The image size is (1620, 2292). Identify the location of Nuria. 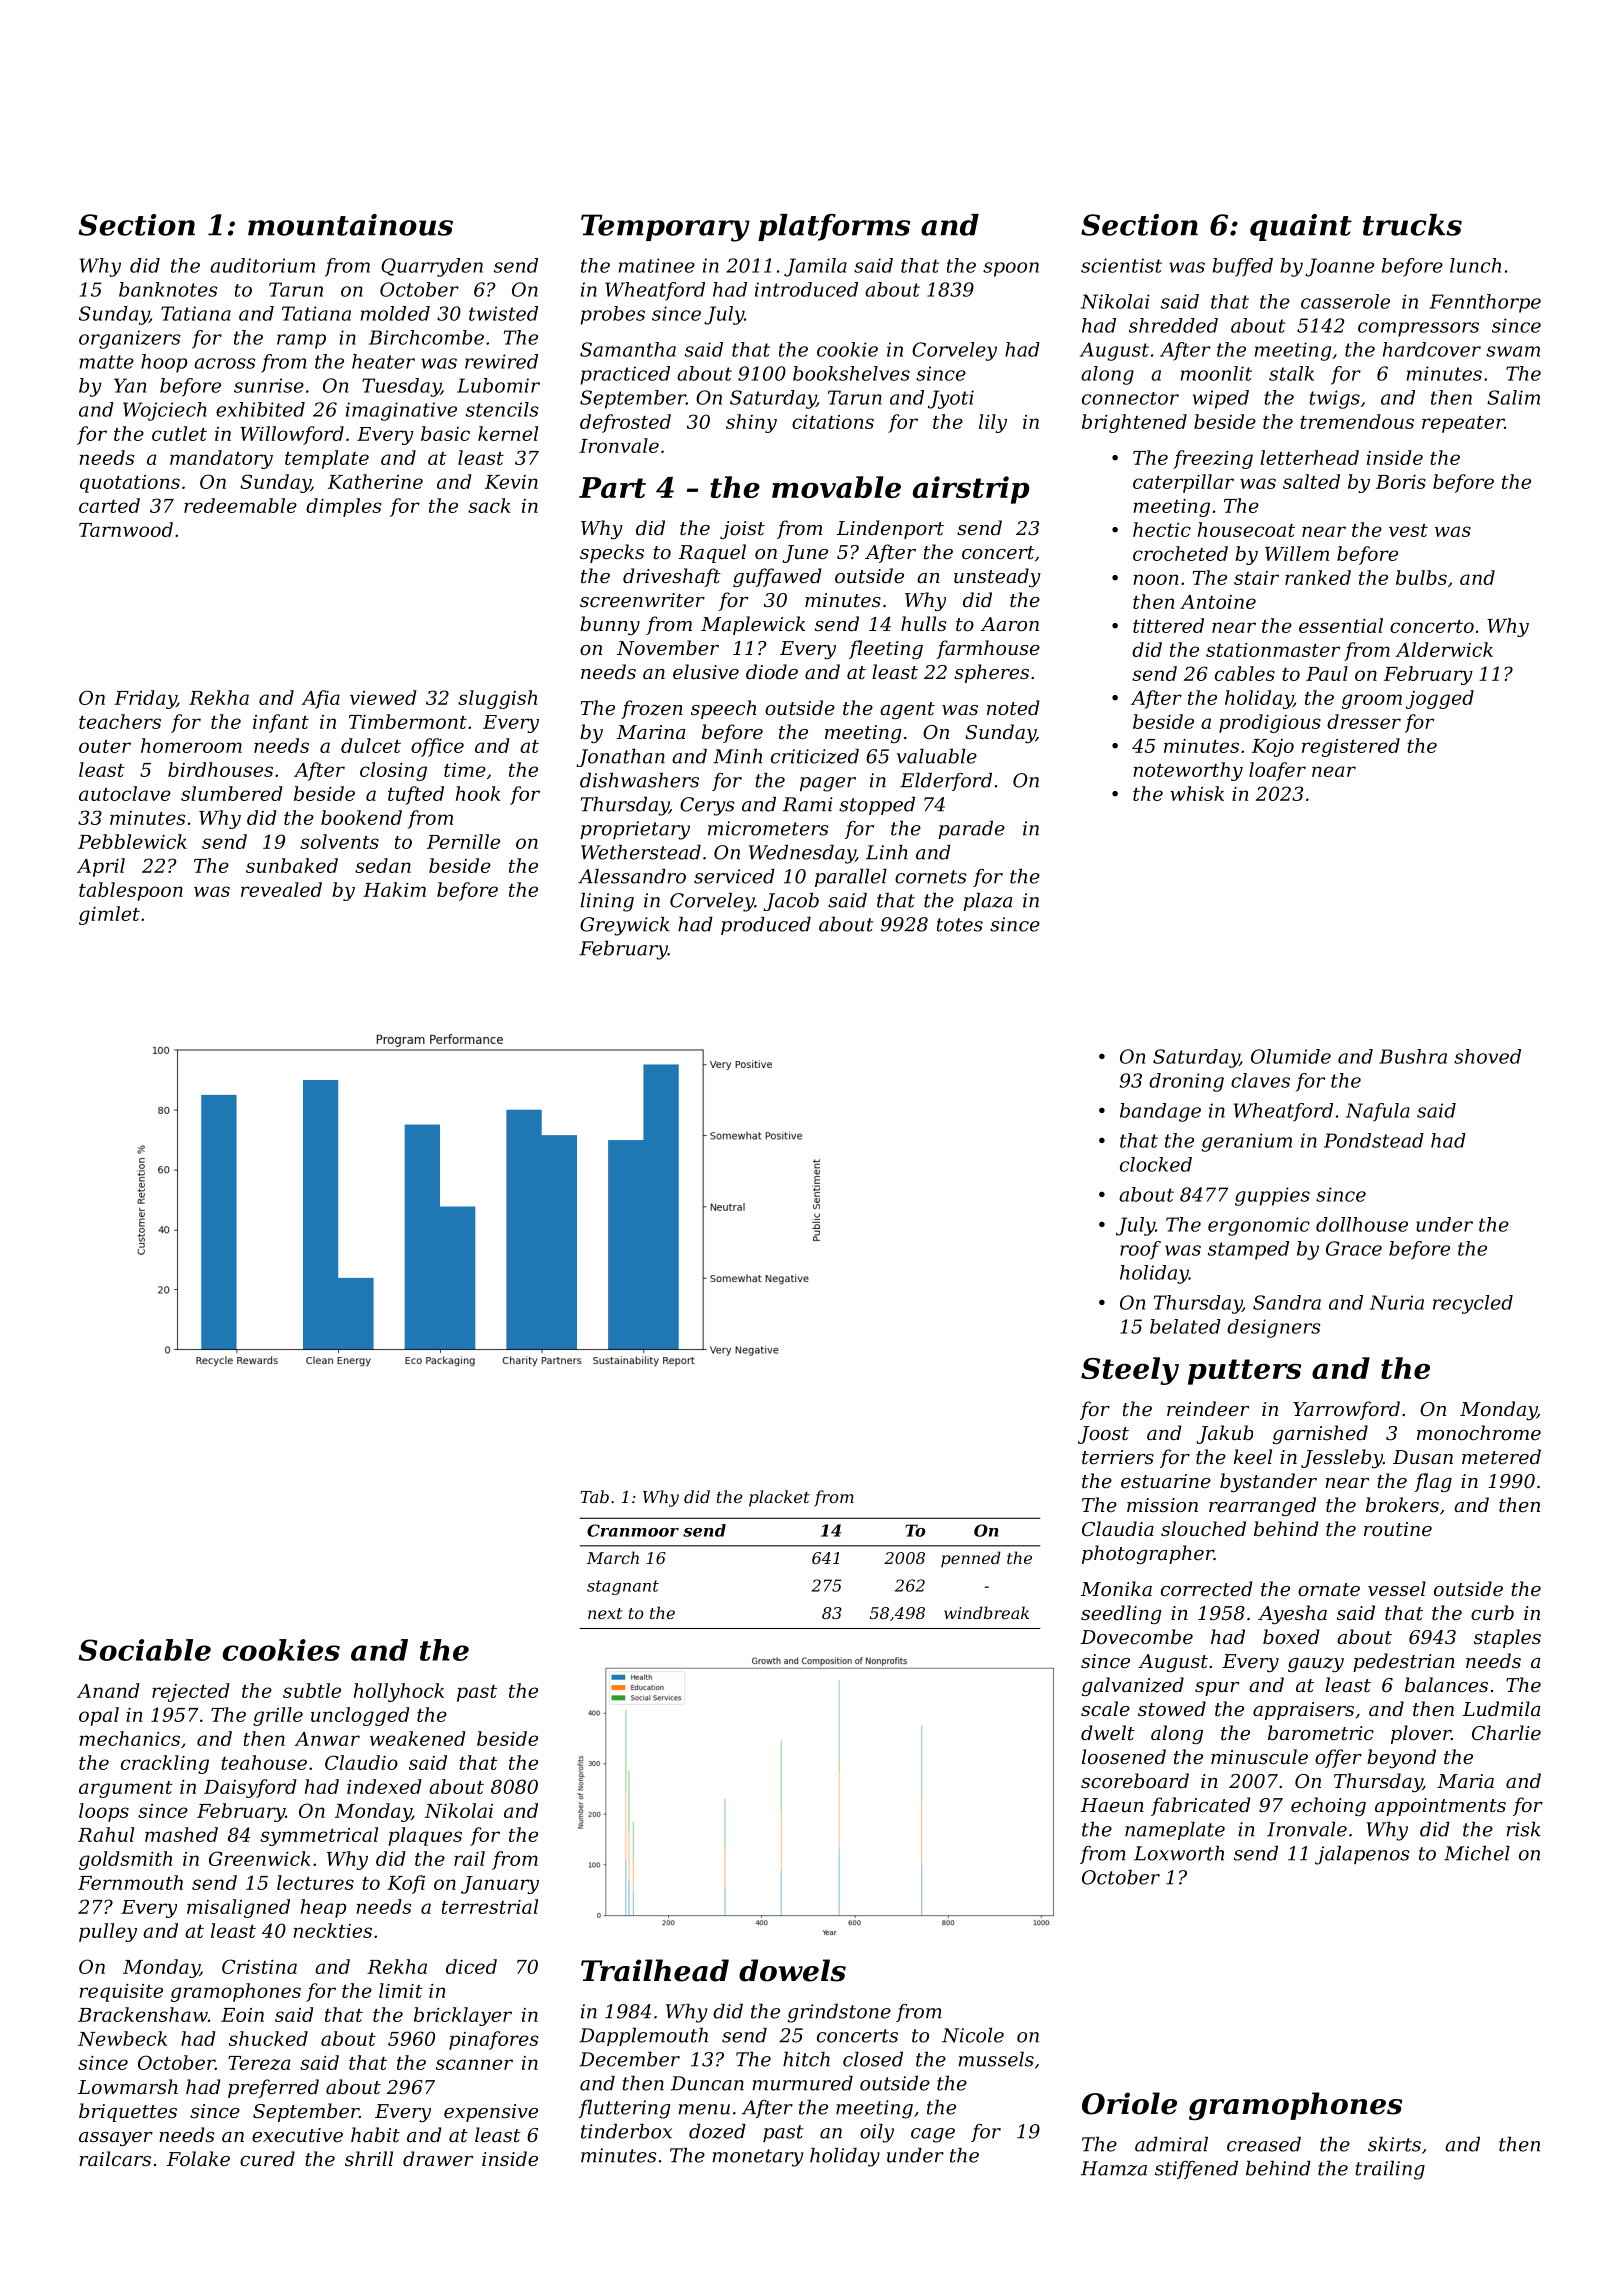
(1397, 1302).
